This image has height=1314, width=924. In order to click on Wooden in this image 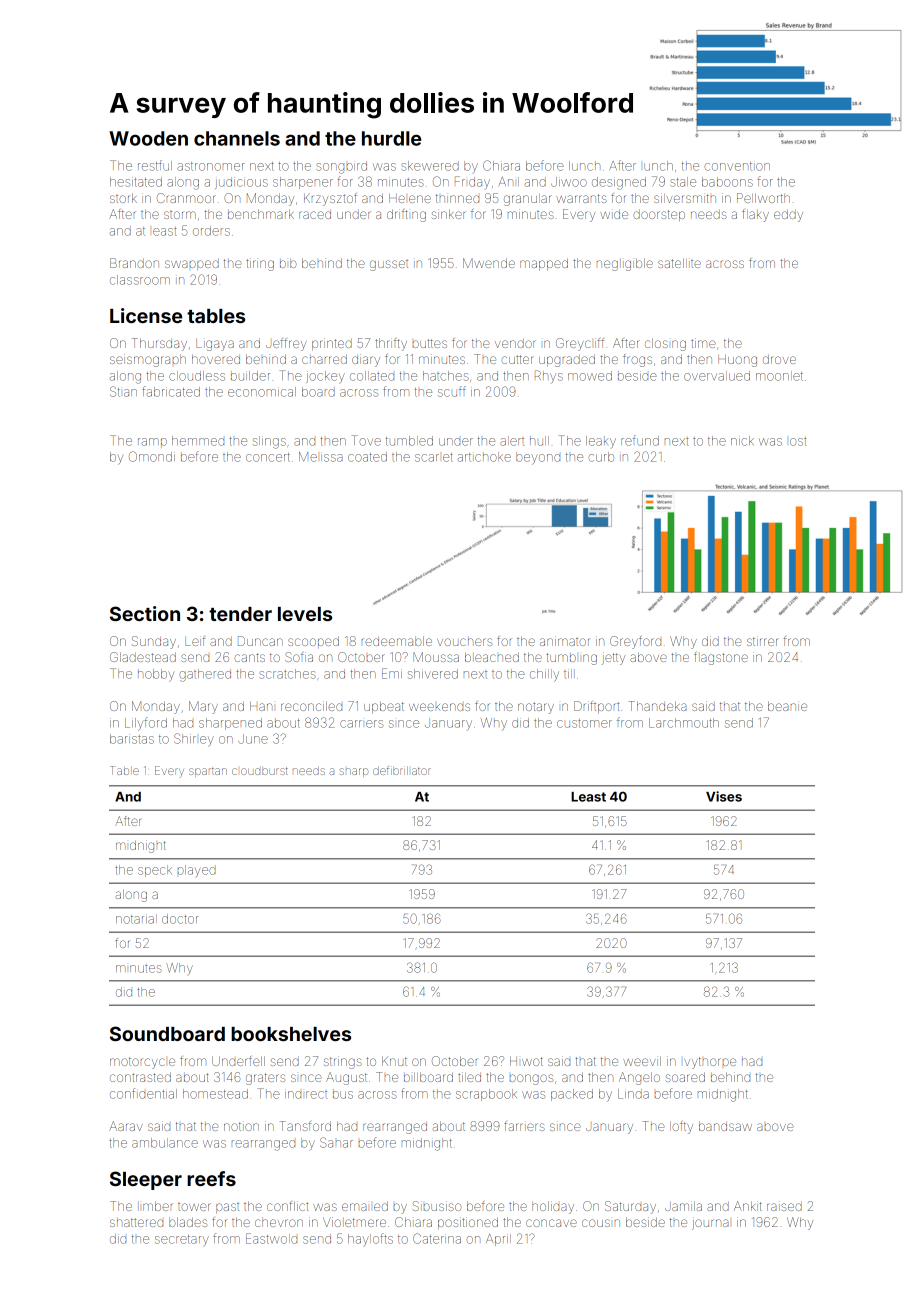, I will do `click(148, 138)`.
